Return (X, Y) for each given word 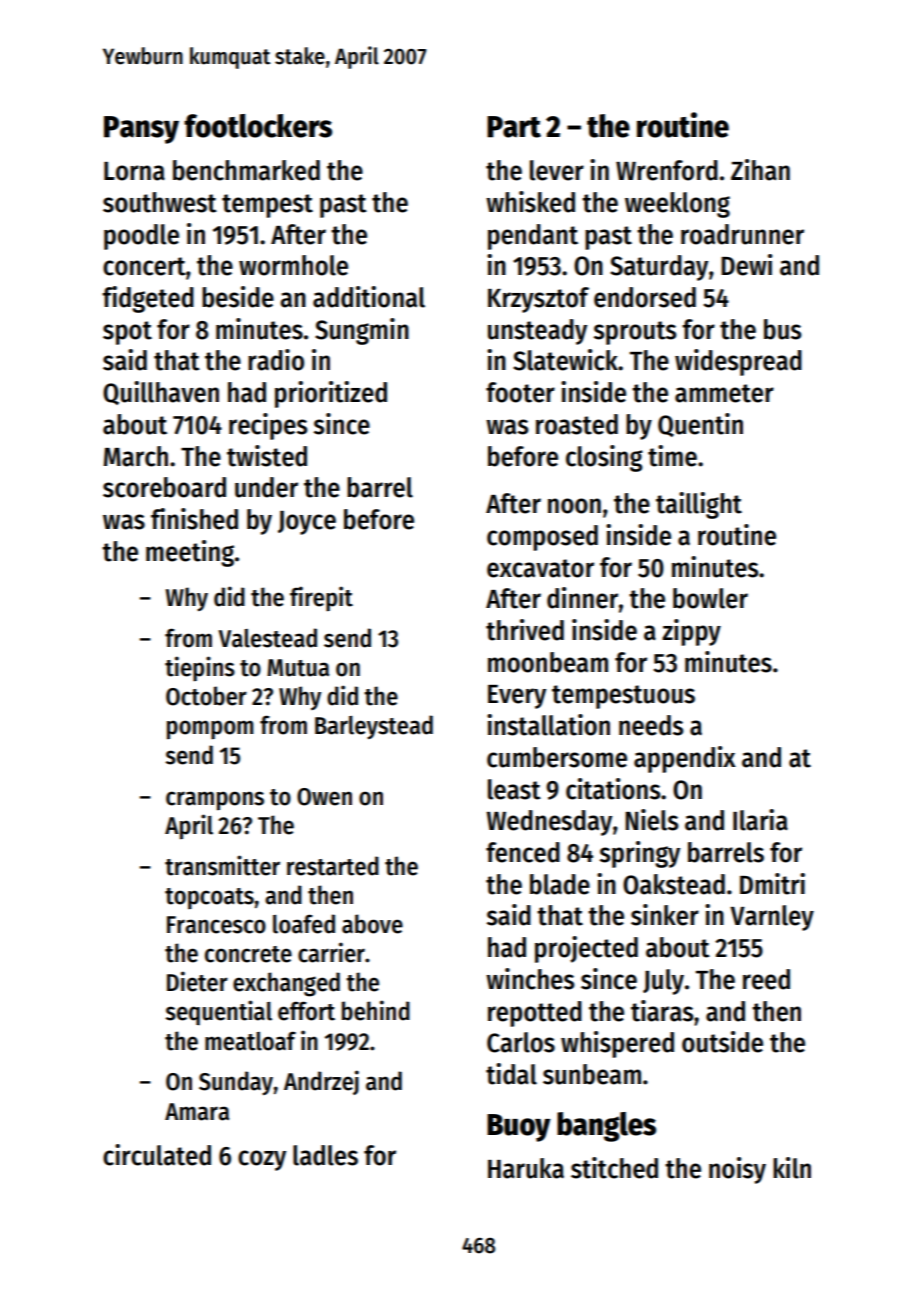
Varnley (772, 918)
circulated (157, 1155)
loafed (304, 924)
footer (520, 392)
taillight (699, 505)
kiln (792, 1168)
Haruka (526, 1168)
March (136, 456)
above (372, 924)
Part (514, 127)
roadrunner (742, 234)
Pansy (141, 130)
